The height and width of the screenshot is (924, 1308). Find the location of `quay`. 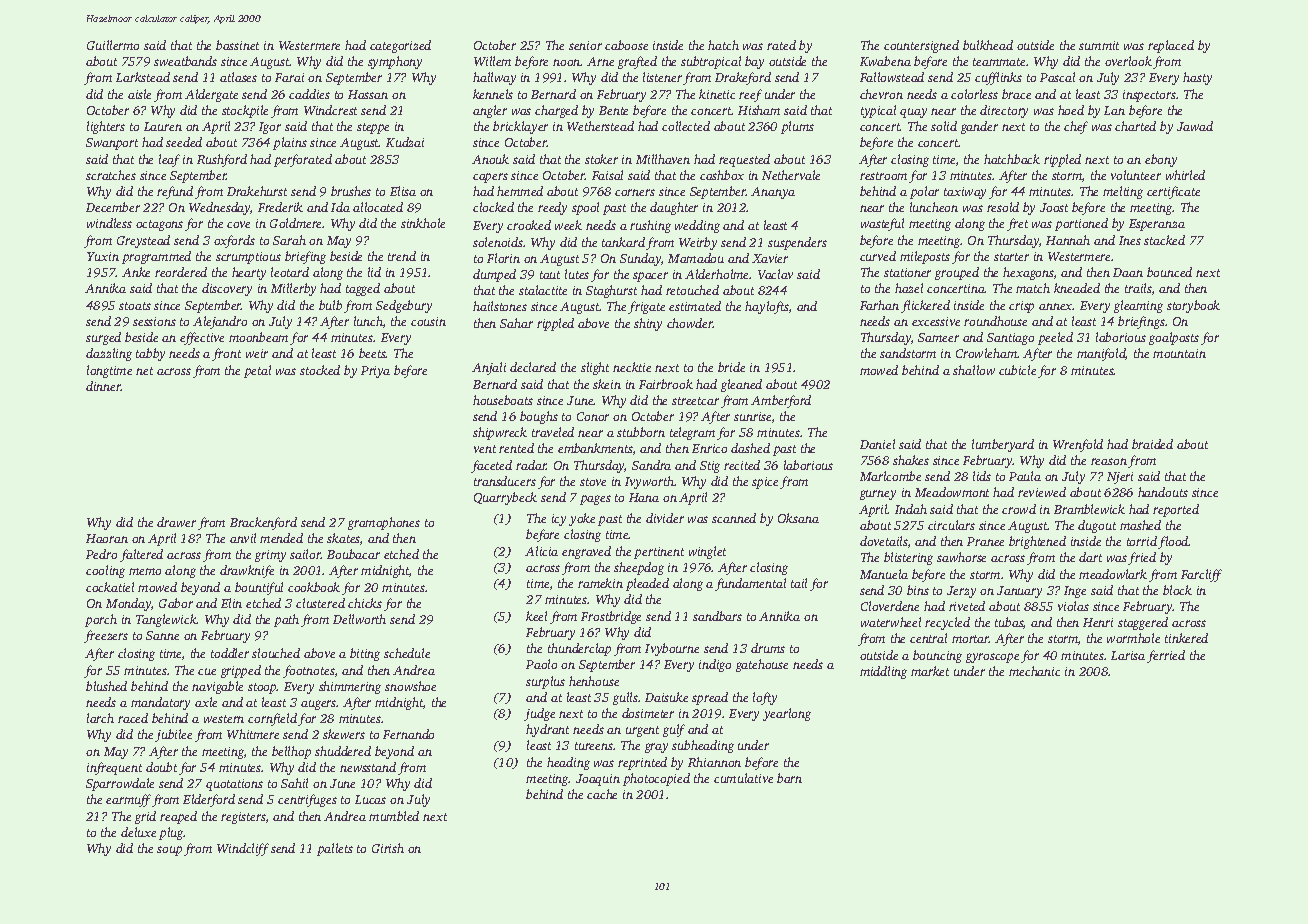

quay is located at coordinates (913, 113).
